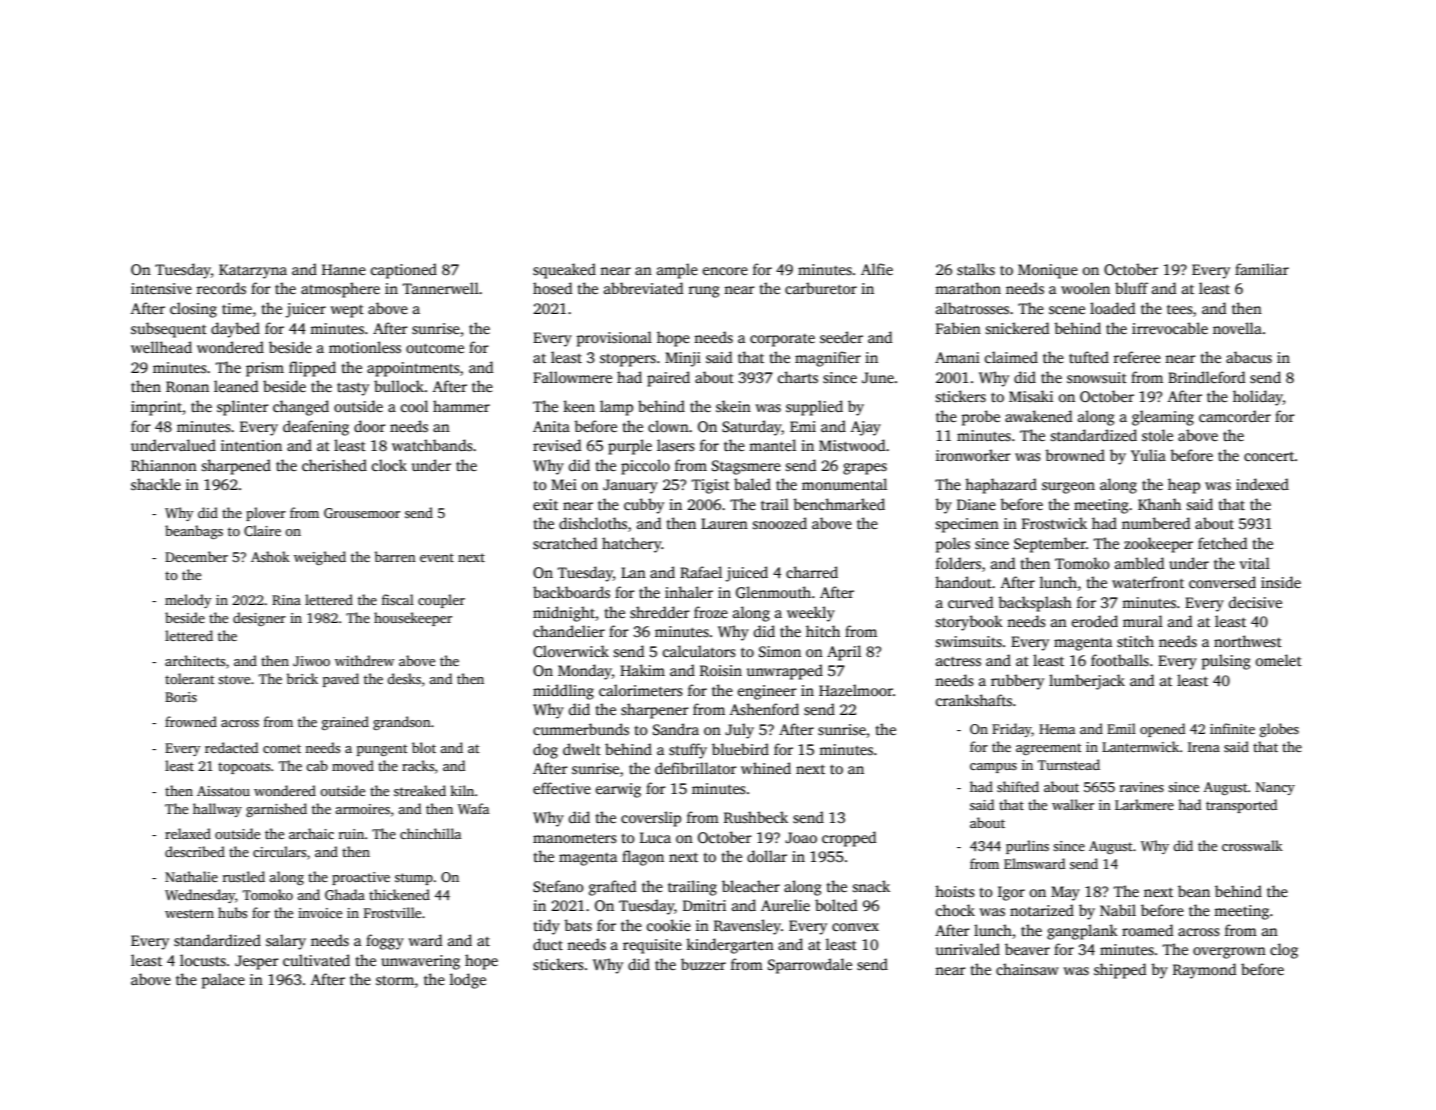  Describe the element at coordinates (877, 269) in the screenshot. I see `Alfie` at that location.
